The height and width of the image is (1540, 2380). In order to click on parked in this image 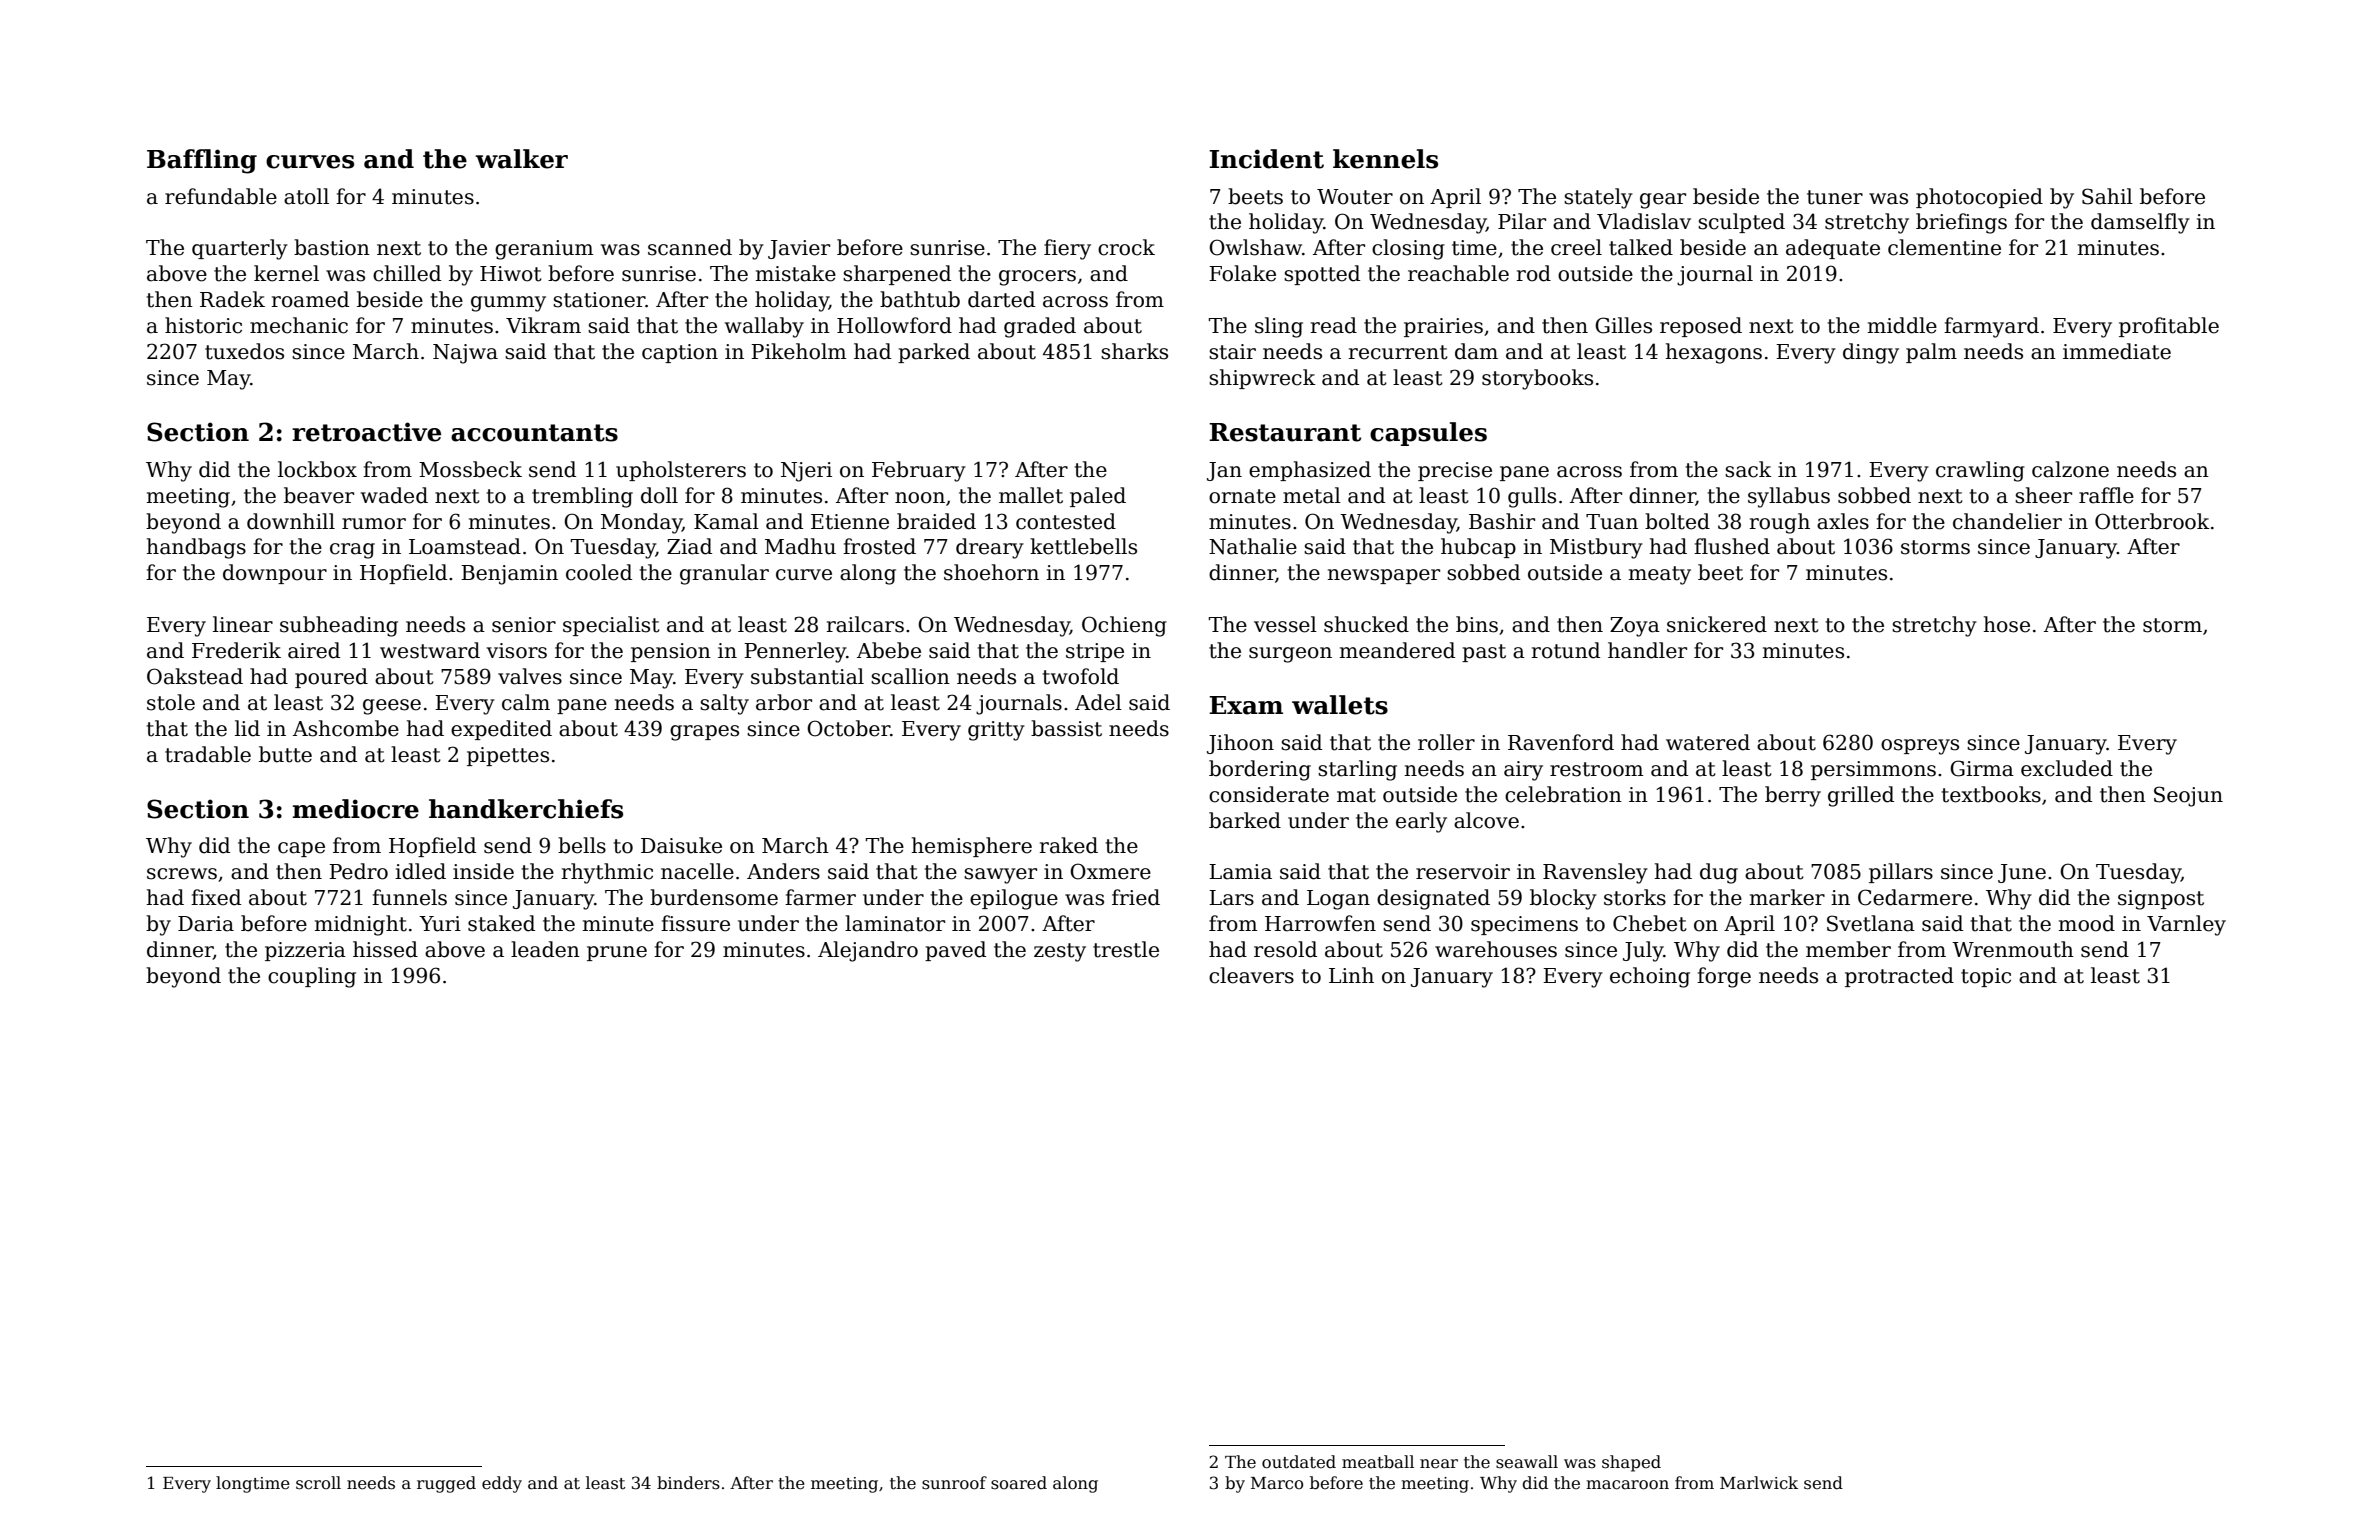, I will do `click(934, 353)`.
